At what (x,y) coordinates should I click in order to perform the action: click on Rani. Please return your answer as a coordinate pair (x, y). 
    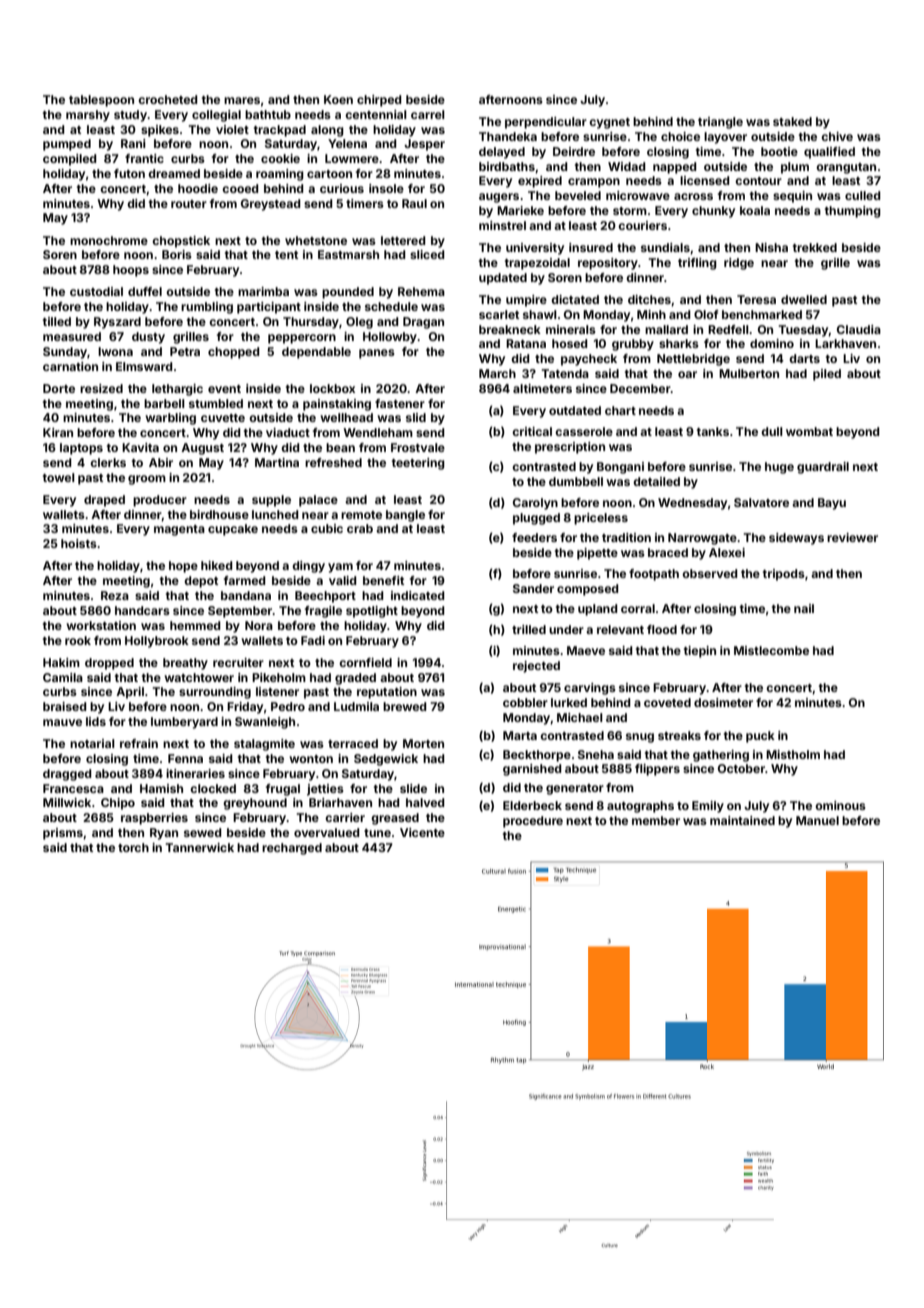
    Looking at the image, I should click on (133, 143).
